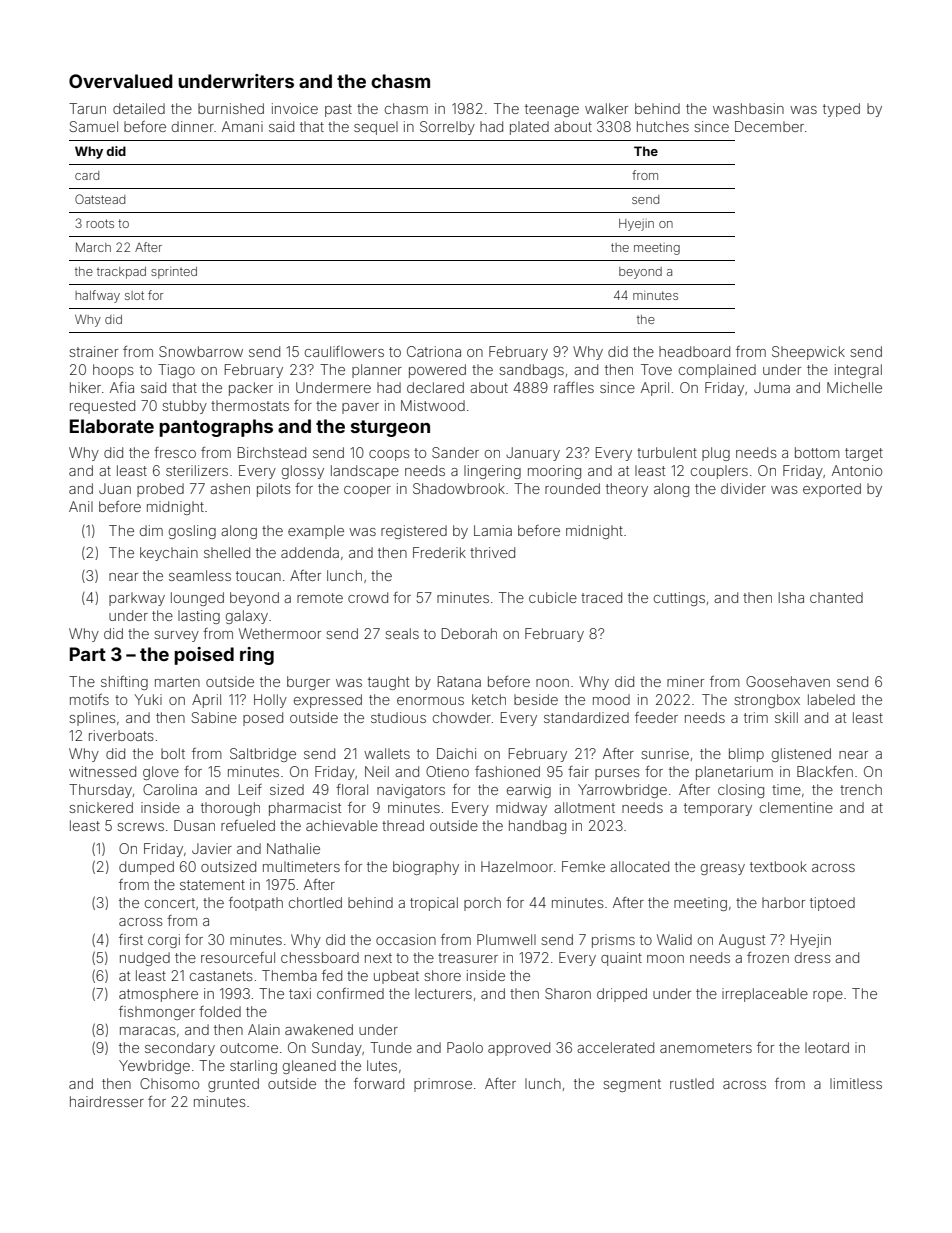 Image resolution: width=952 pixels, height=1233 pixels. What do you see at coordinates (836, 597) in the screenshot?
I see `chanted` at bounding box center [836, 597].
